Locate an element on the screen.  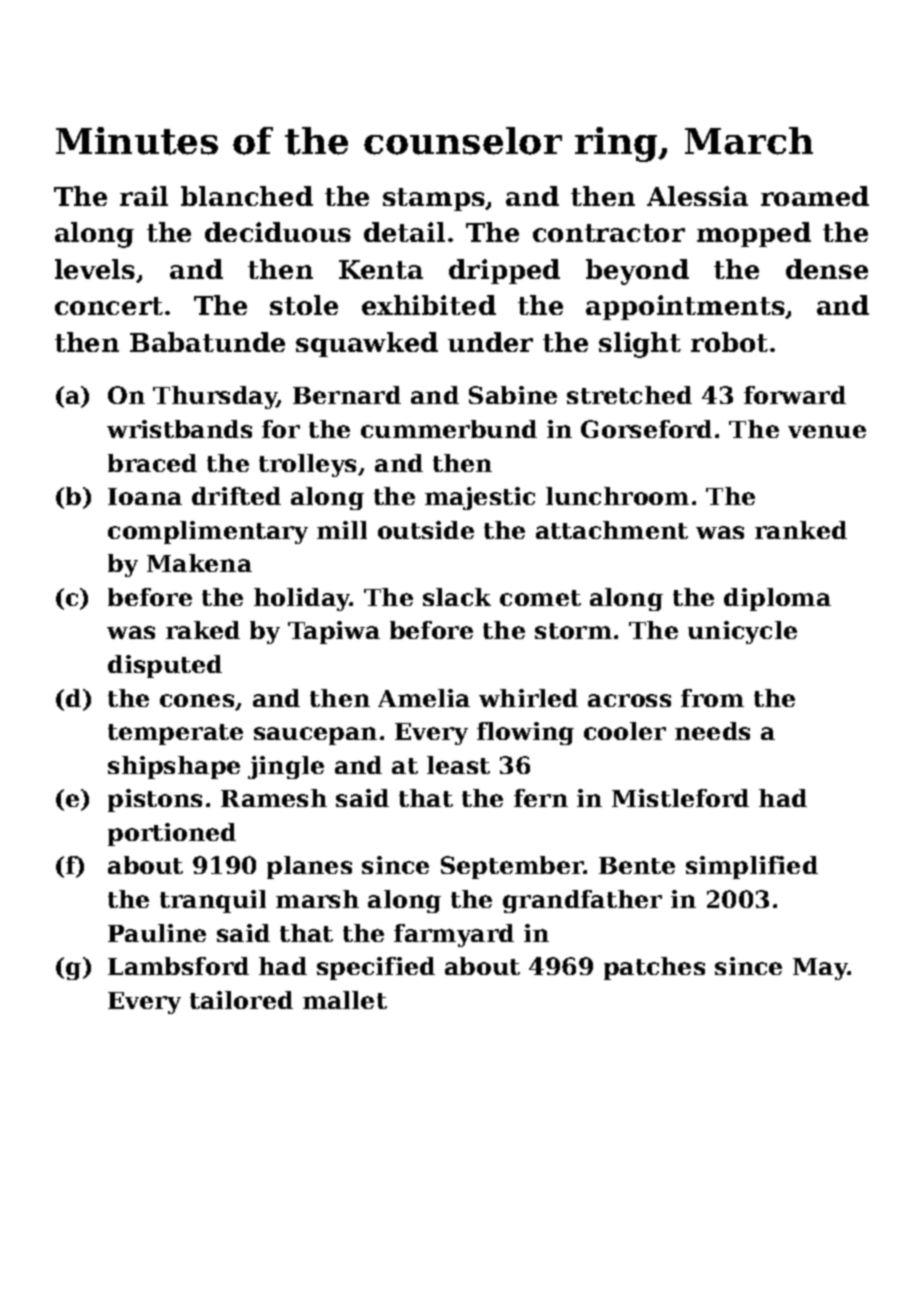
pistons is located at coordinates (155, 800).
